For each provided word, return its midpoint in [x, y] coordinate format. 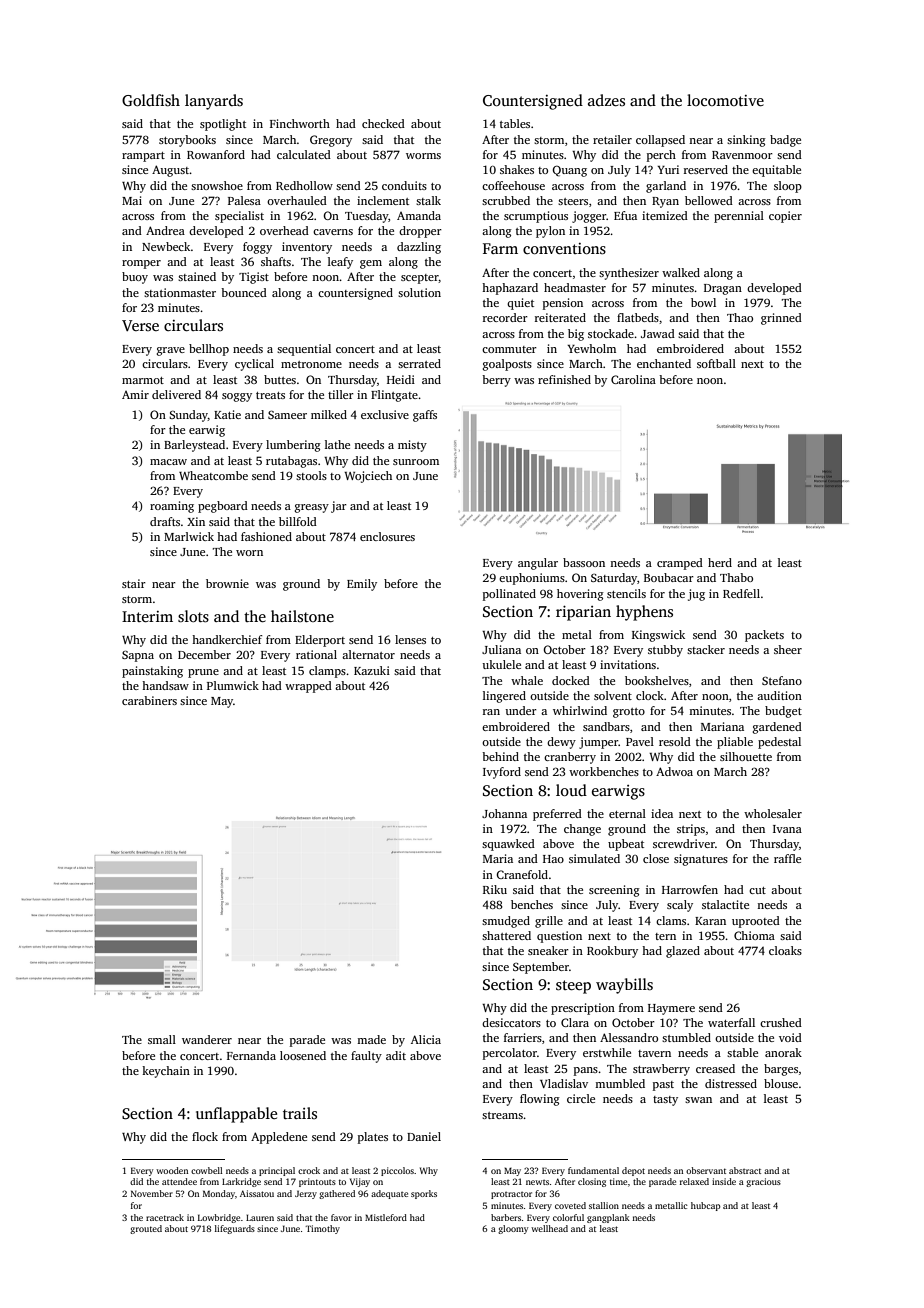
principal [277, 1171]
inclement [383, 200]
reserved [706, 169]
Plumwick [233, 685]
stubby [665, 651]
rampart [143, 157]
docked [571, 680]
